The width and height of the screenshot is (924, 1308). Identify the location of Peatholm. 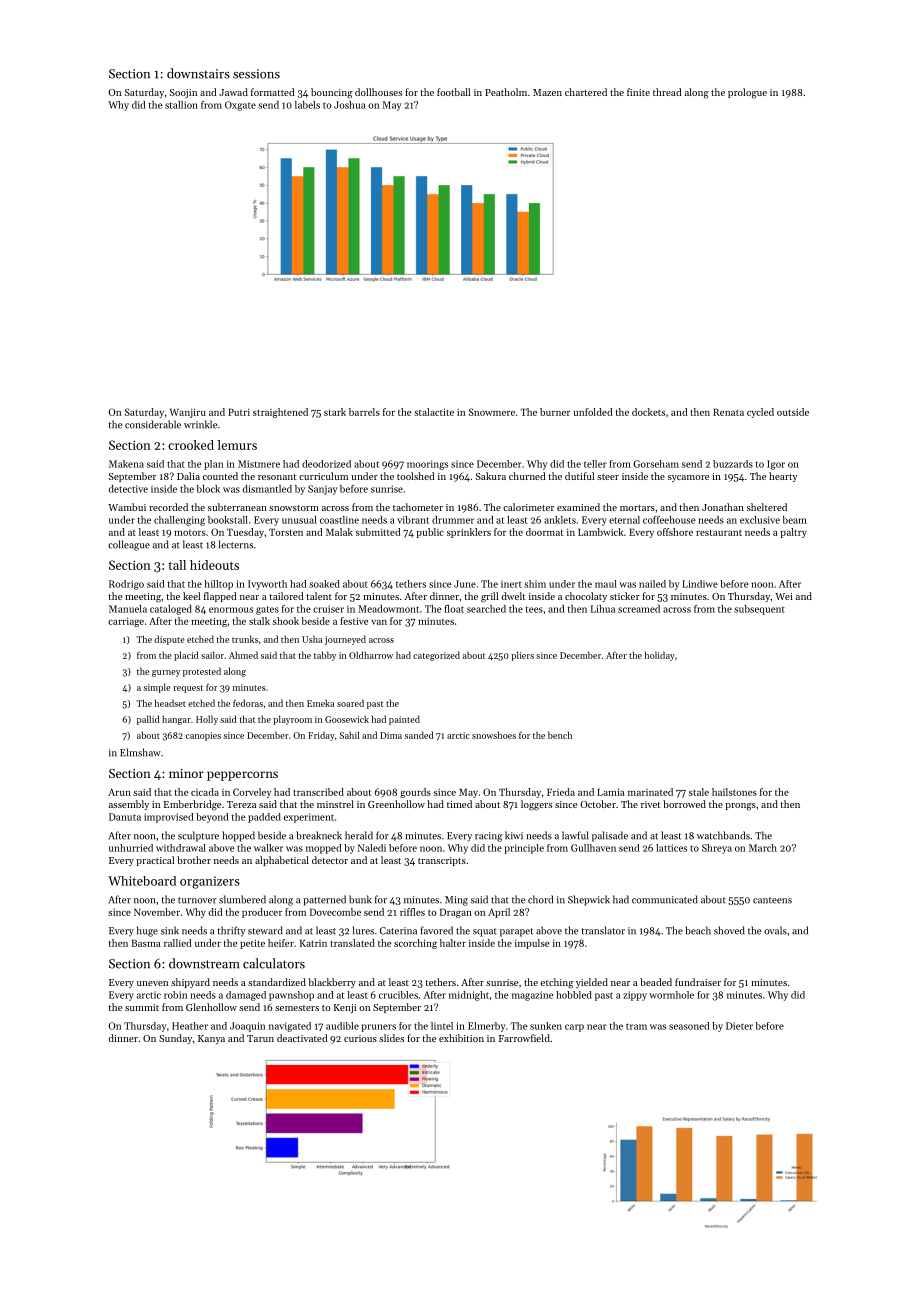
(506, 92).
